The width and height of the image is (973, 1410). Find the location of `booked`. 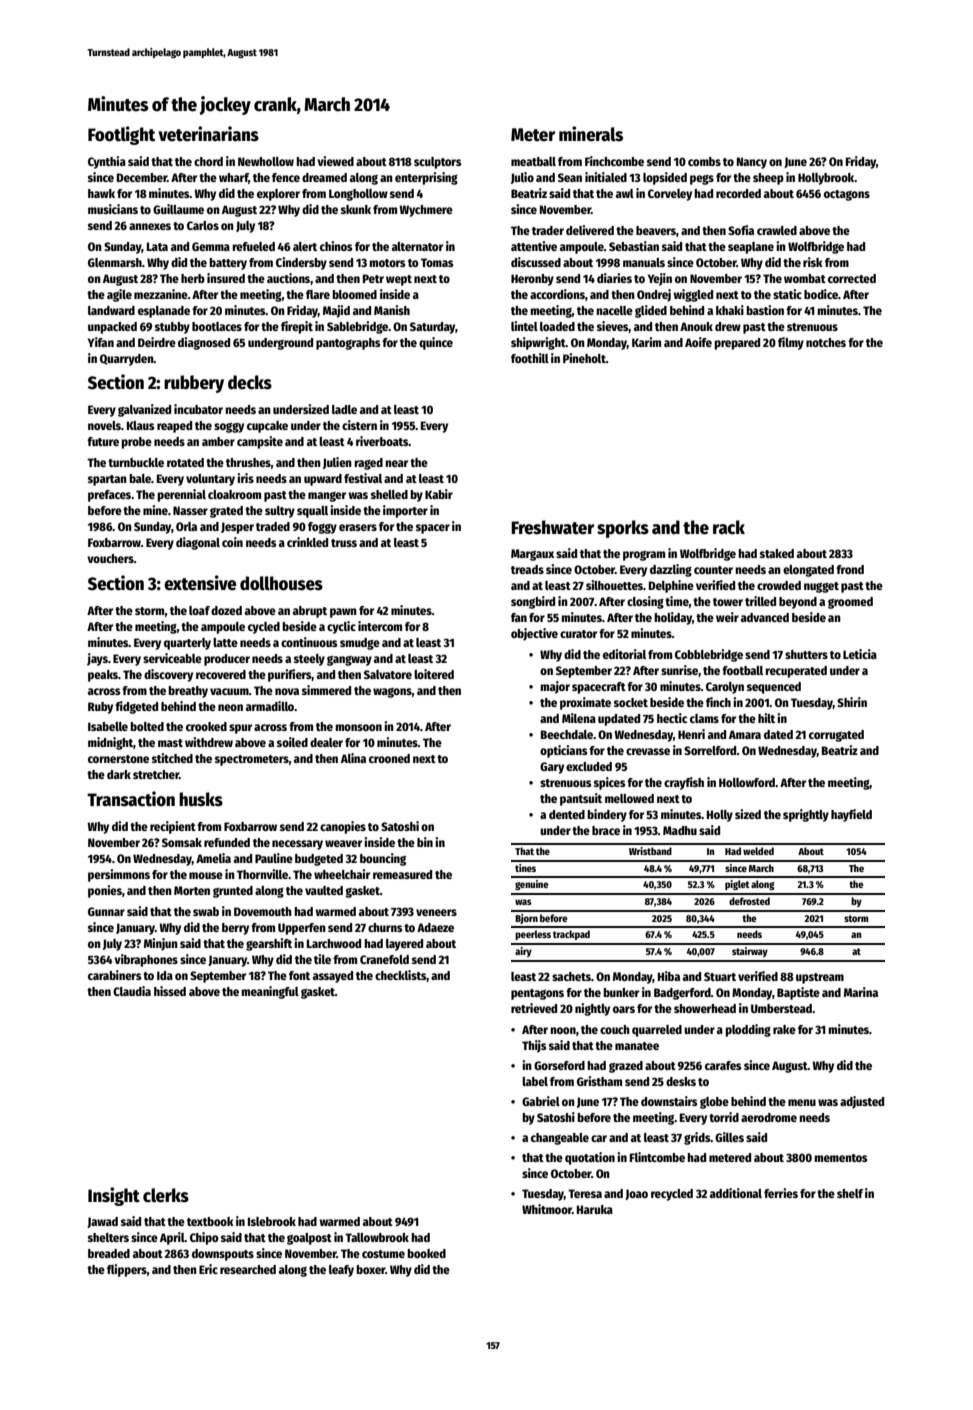

booked is located at coordinates (426, 1253).
